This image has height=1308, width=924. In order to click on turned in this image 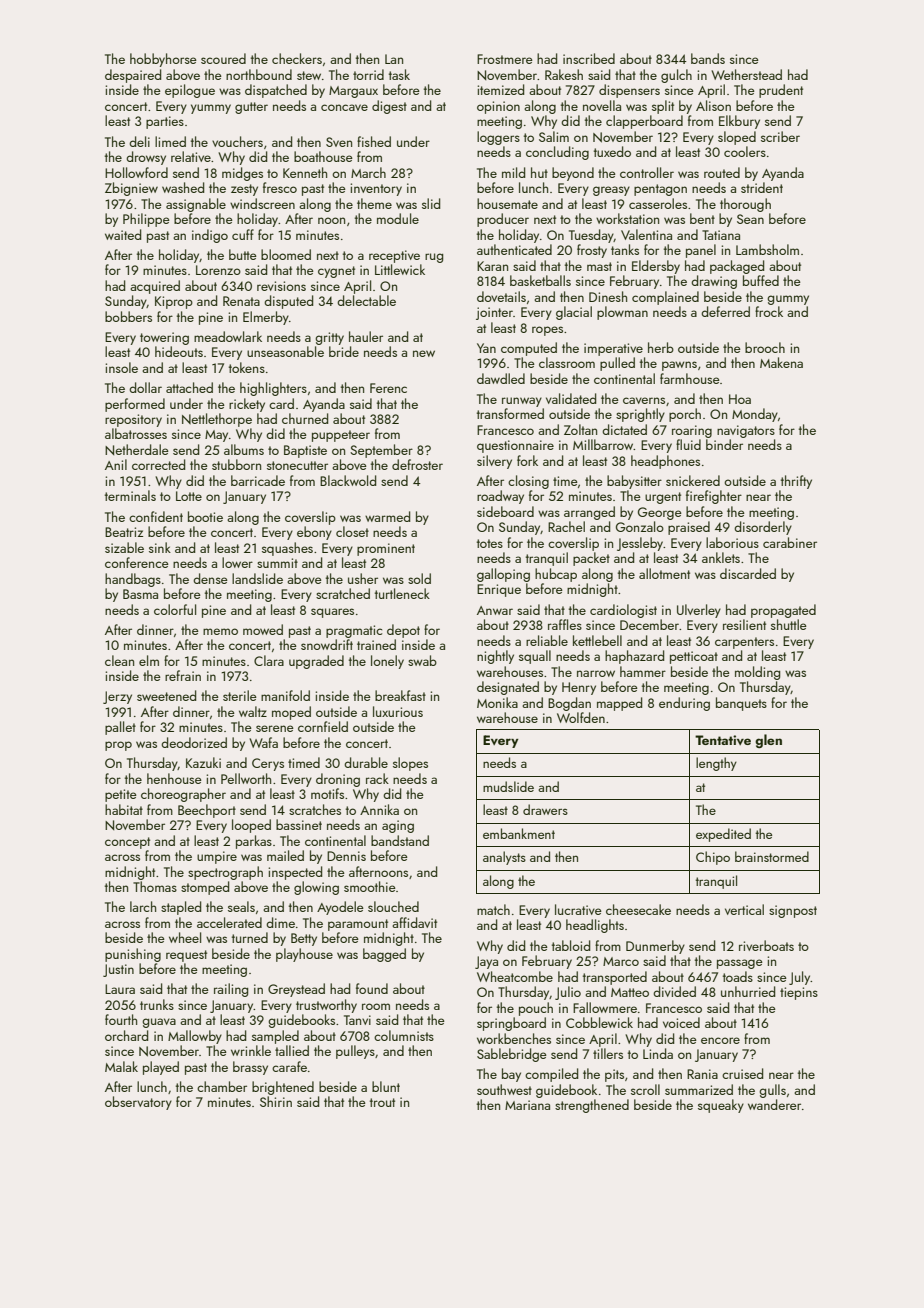, I will do `click(250, 937)`.
